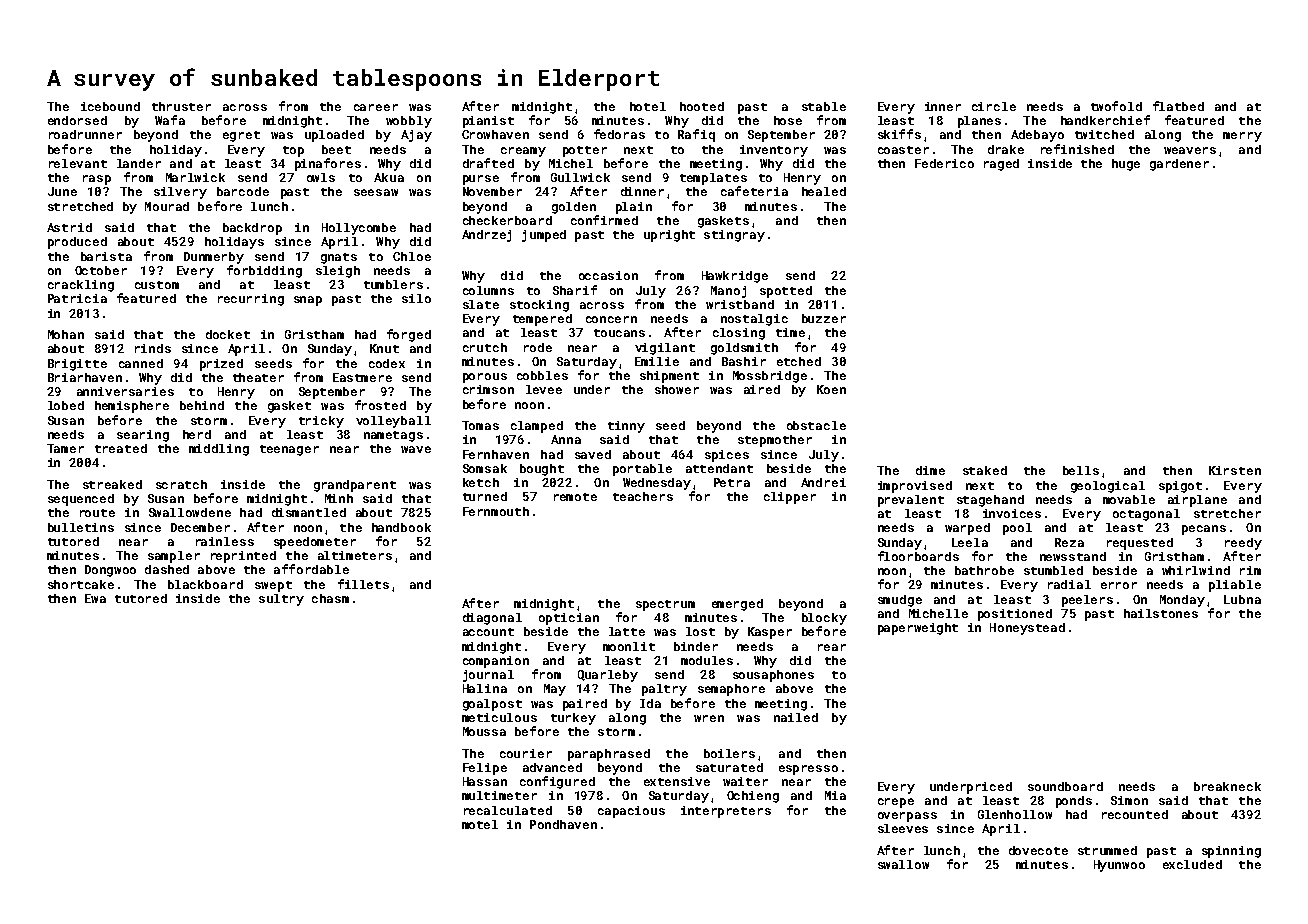  Describe the element at coordinates (1178, 106) in the screenshot. I see `flatbed` at that location.
